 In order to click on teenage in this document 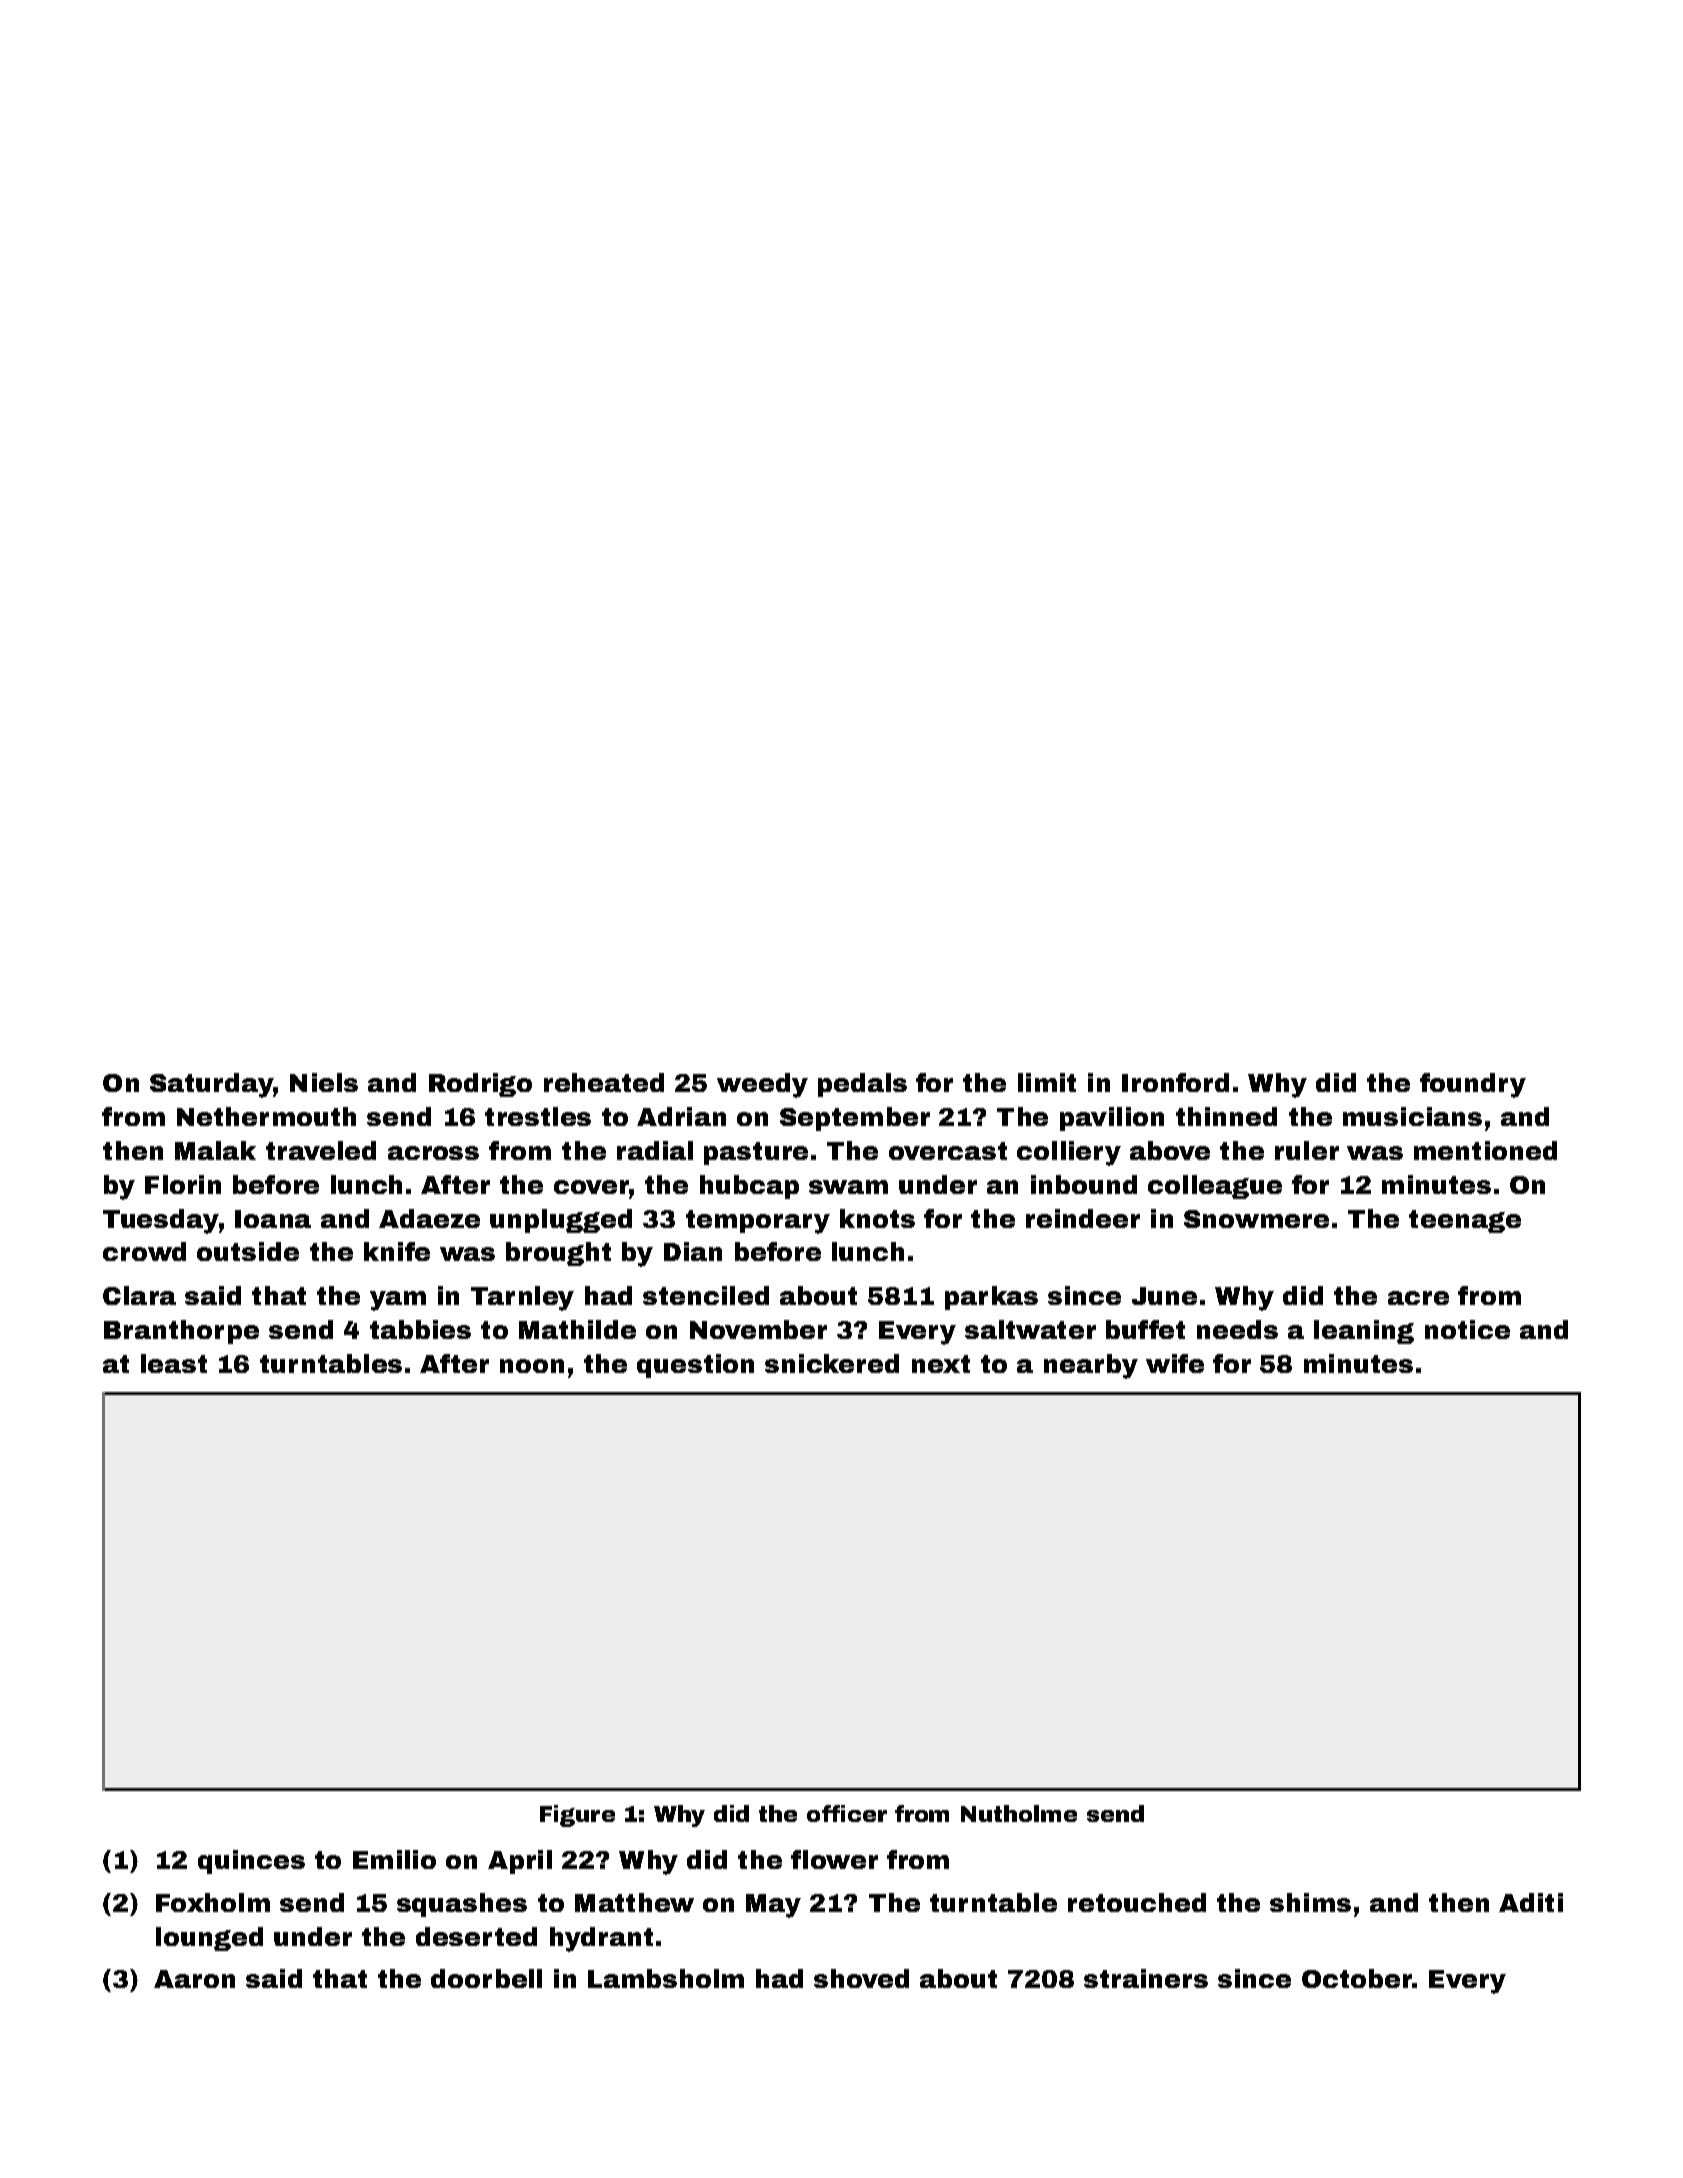, I will do `click(1465, 1221)`.
